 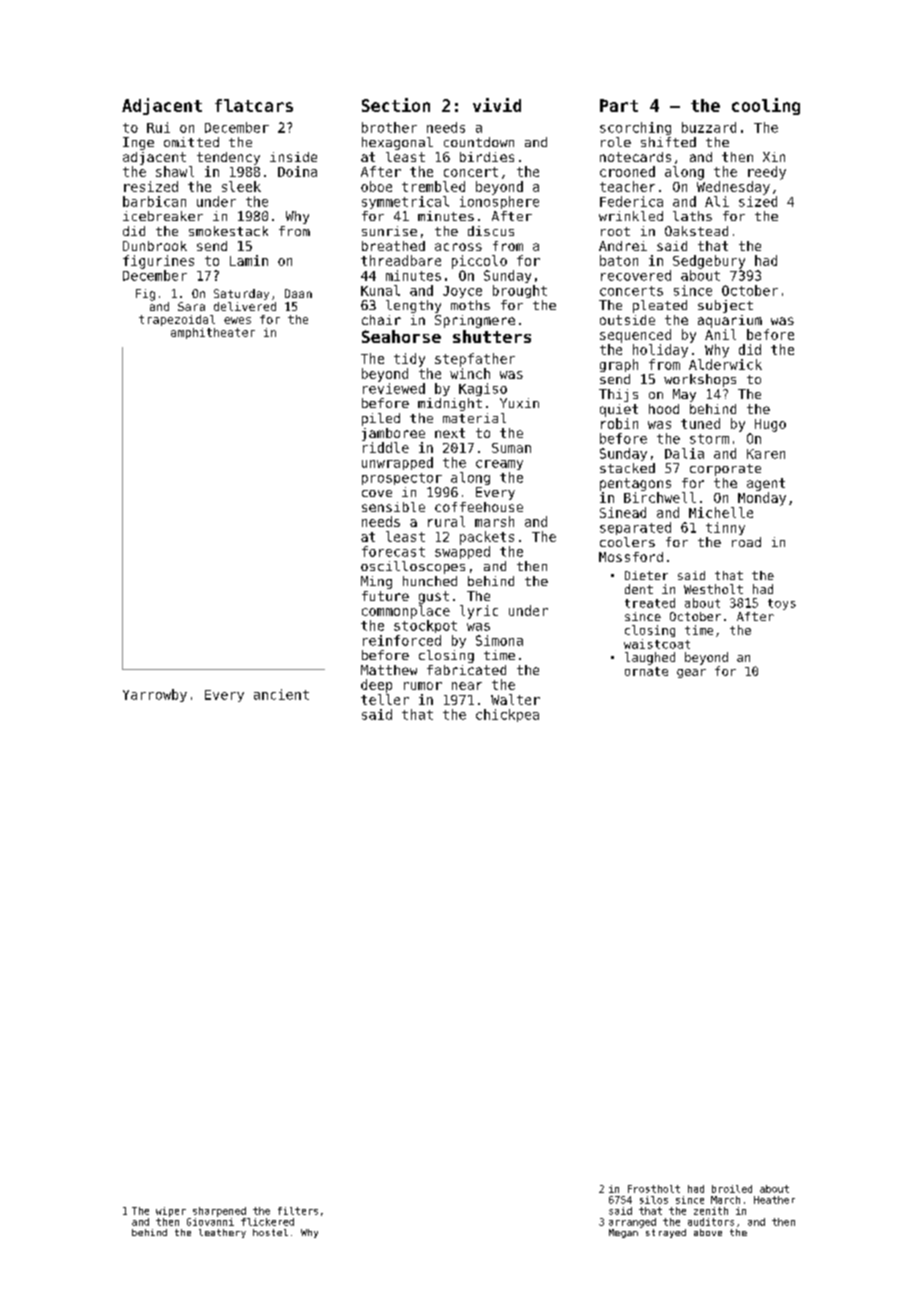 I want to click on Simona, so click(x=499, y=640).
